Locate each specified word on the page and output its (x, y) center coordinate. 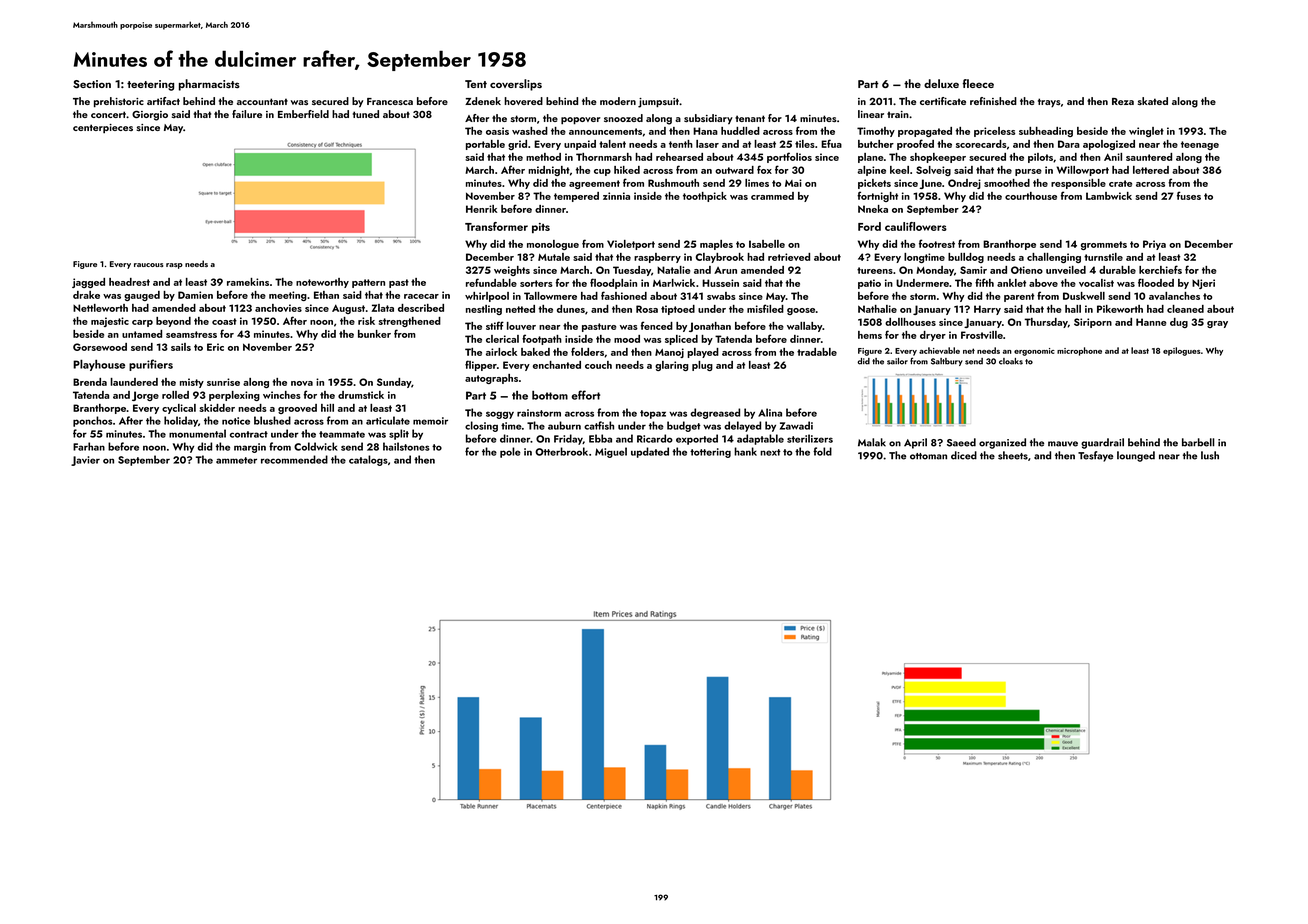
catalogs (368, 460)
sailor (897, 361)
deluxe (941, 83)
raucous (148, 265)
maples (716, 245)
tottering (710, 453)
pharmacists (209, 85)
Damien (195, 295)
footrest (937, 243)
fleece (978, 83)
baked (535, 352)
